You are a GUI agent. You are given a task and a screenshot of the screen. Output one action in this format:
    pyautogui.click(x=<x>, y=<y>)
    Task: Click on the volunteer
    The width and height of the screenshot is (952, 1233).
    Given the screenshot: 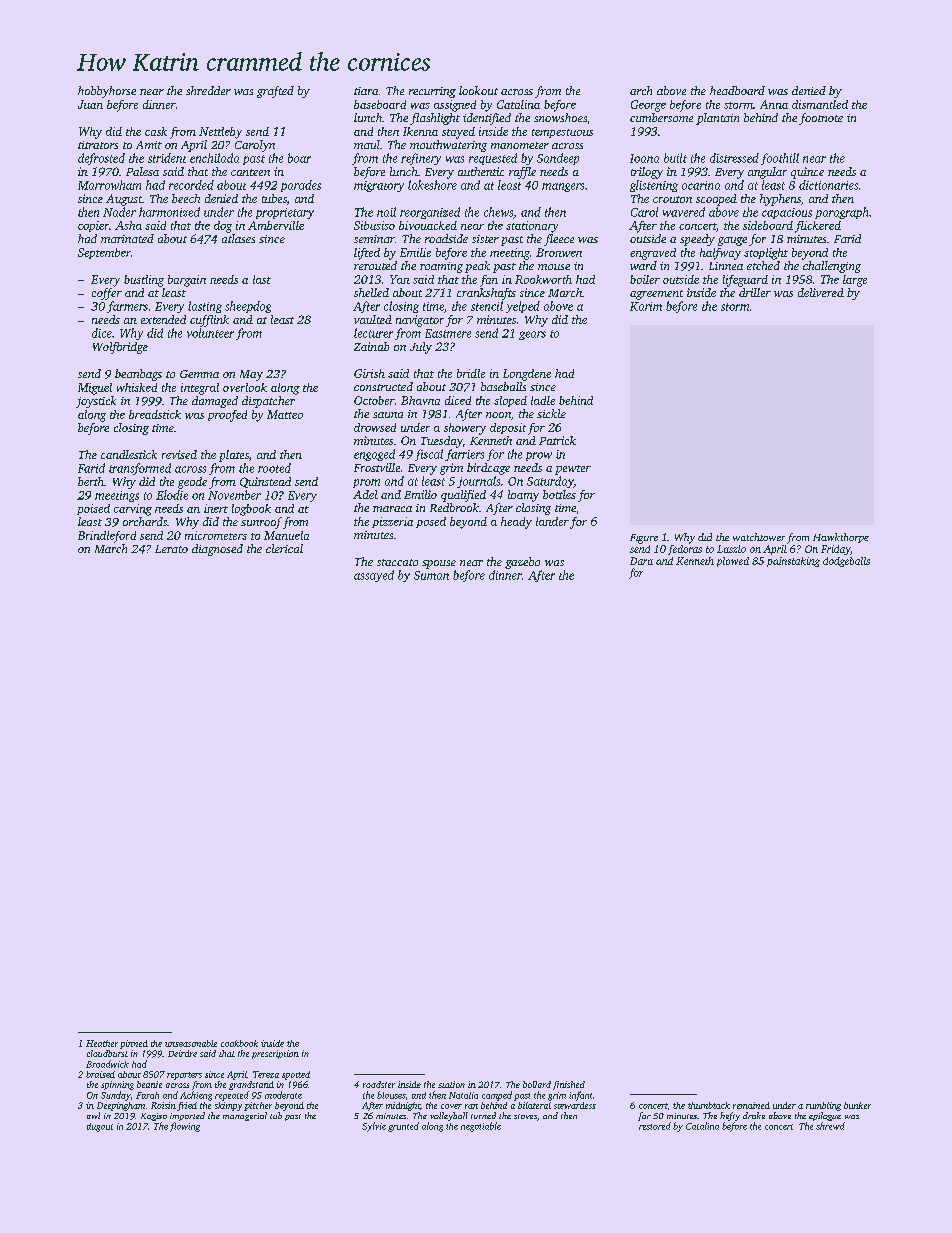 What is the action you would take?
    pyautogui.click(x=210, y=333)
